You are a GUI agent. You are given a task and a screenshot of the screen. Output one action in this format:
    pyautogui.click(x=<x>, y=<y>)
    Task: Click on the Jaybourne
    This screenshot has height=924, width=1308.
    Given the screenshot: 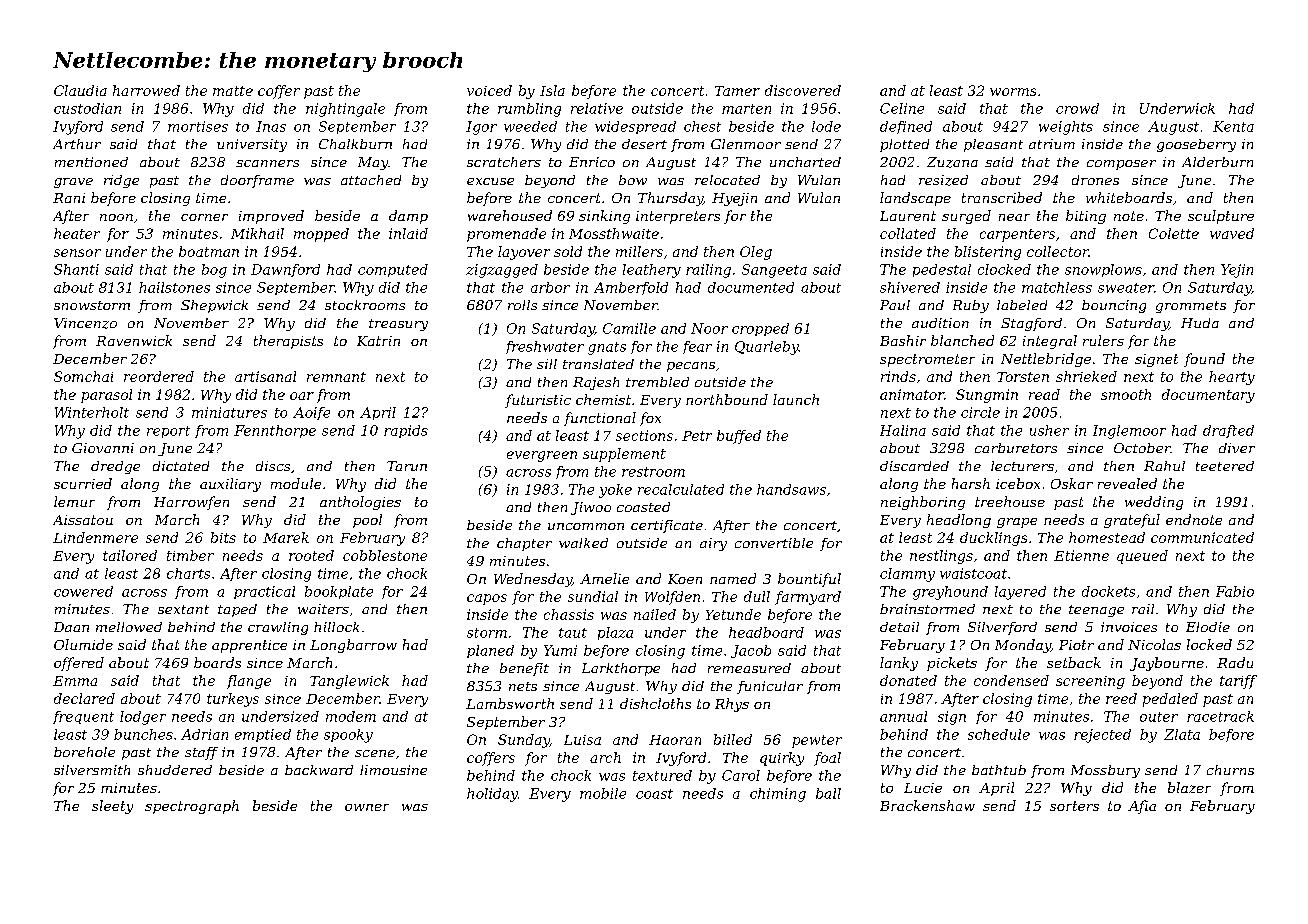 What is the action you would take?
    pyautogui.click(x=1167, y=664)
